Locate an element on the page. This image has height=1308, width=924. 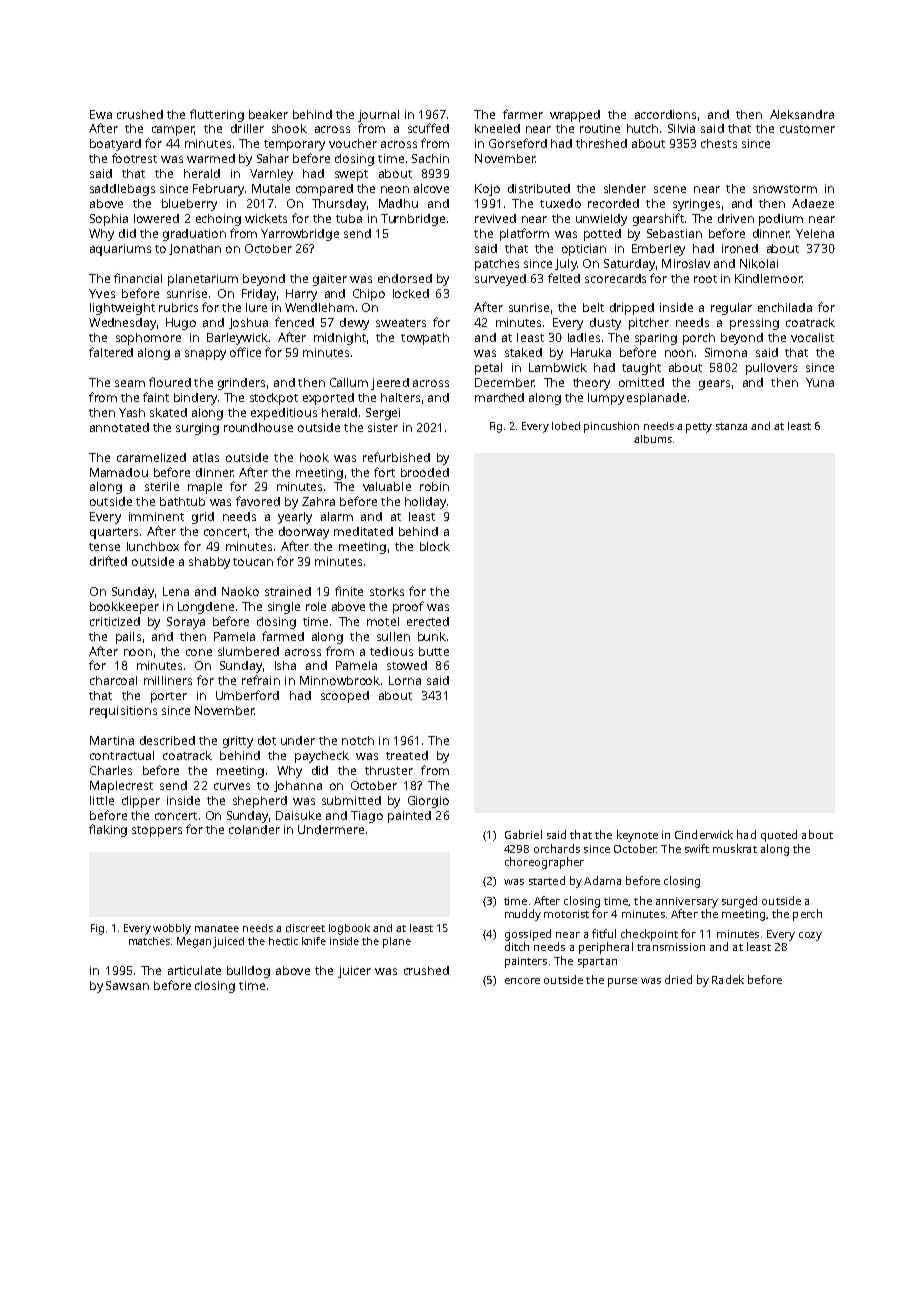
orchards is located at coordinates (557, 848).
